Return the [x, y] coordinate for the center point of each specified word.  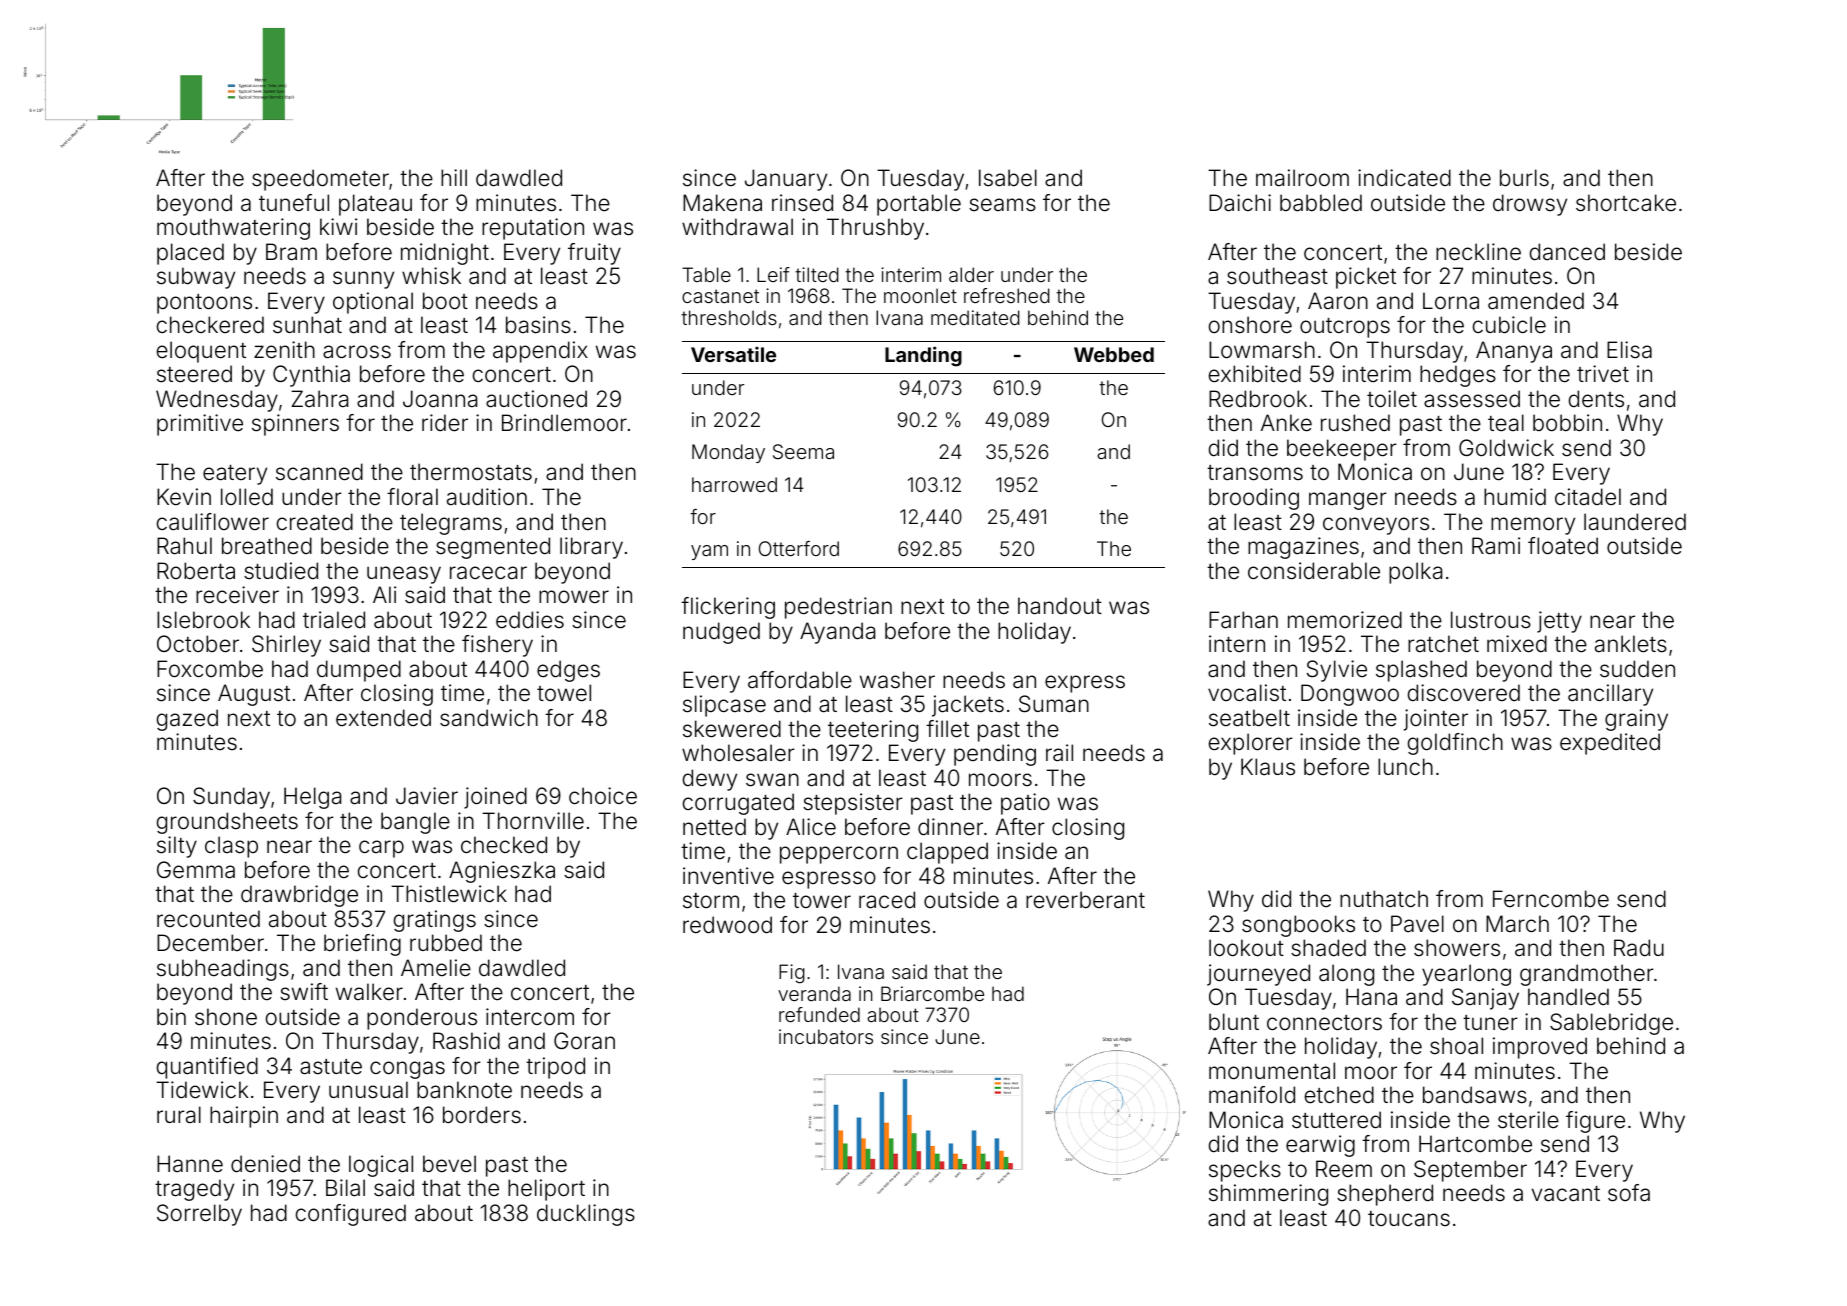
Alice [811, 827]
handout [1060, 606]
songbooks [1298, 926]
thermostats [471, 472]
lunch [1405, 766]
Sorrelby [199, 1215]
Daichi [1240, 203]
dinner [950, 827]
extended [383, 718]
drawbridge [299, 896]
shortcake [1626, 203]
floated [1563, 546]
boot [445, 301]
